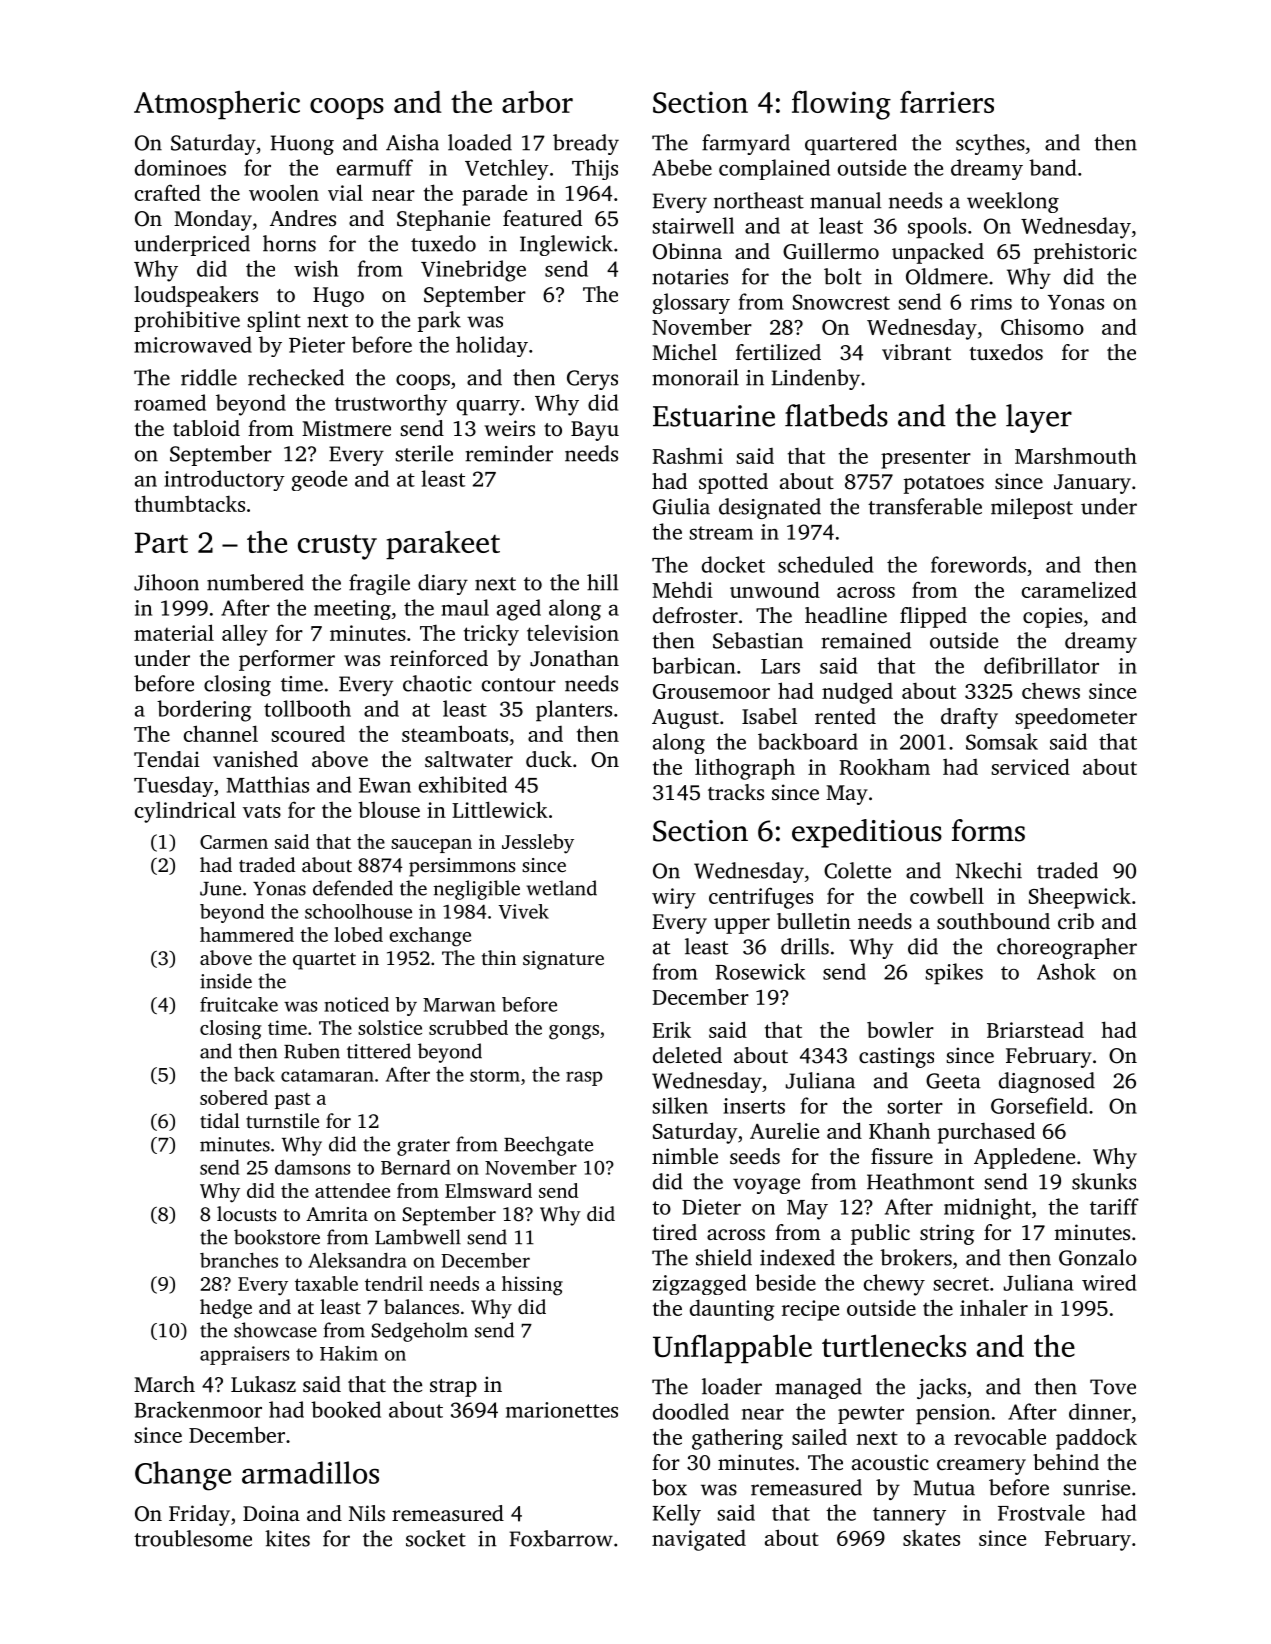  What do you see at coordinates (836, 415) in the image?
I see `flatbeds` at bounding box center [836, 415].
